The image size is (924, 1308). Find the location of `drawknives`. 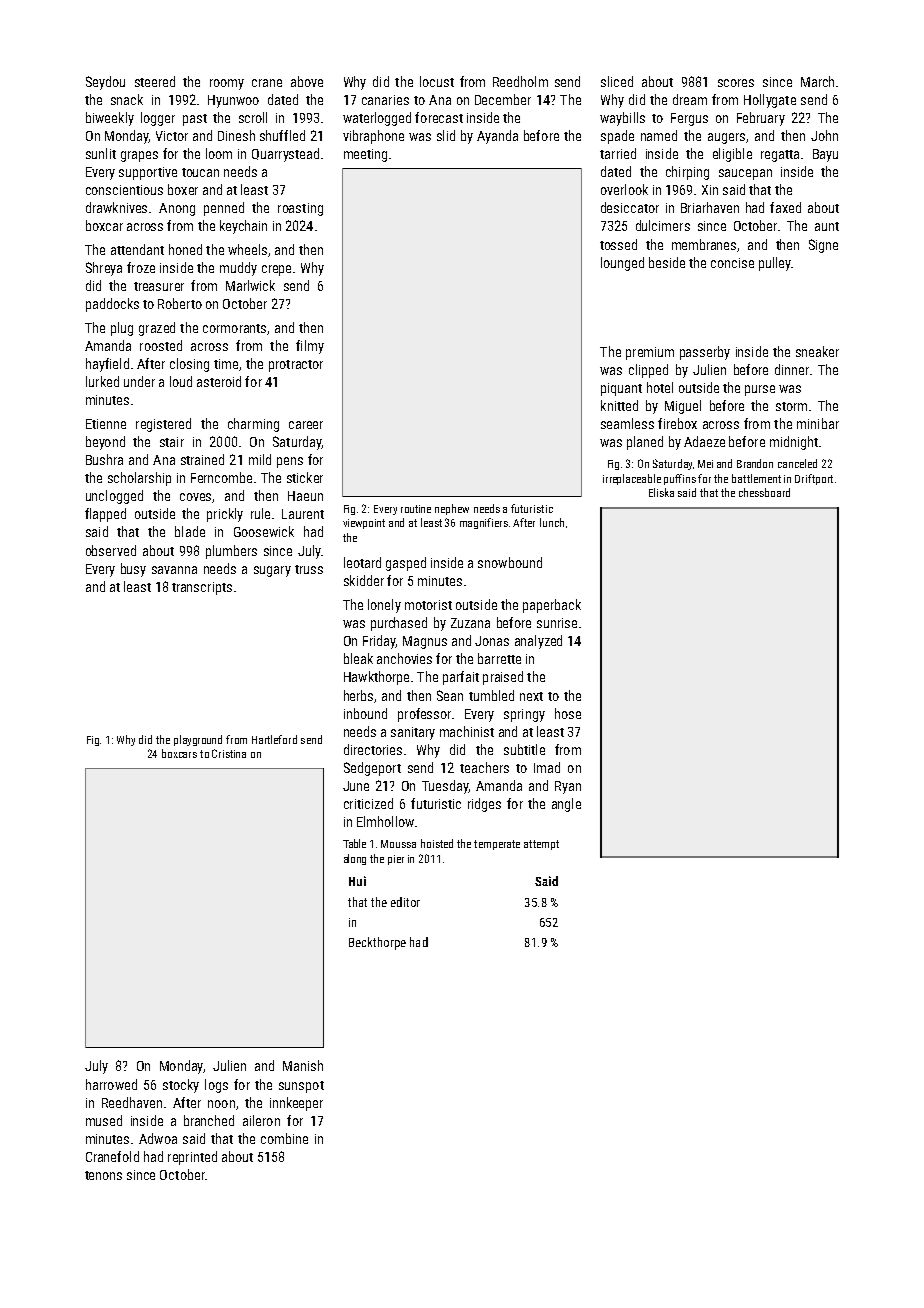

drawknives is located at coordinates (116, 207).
